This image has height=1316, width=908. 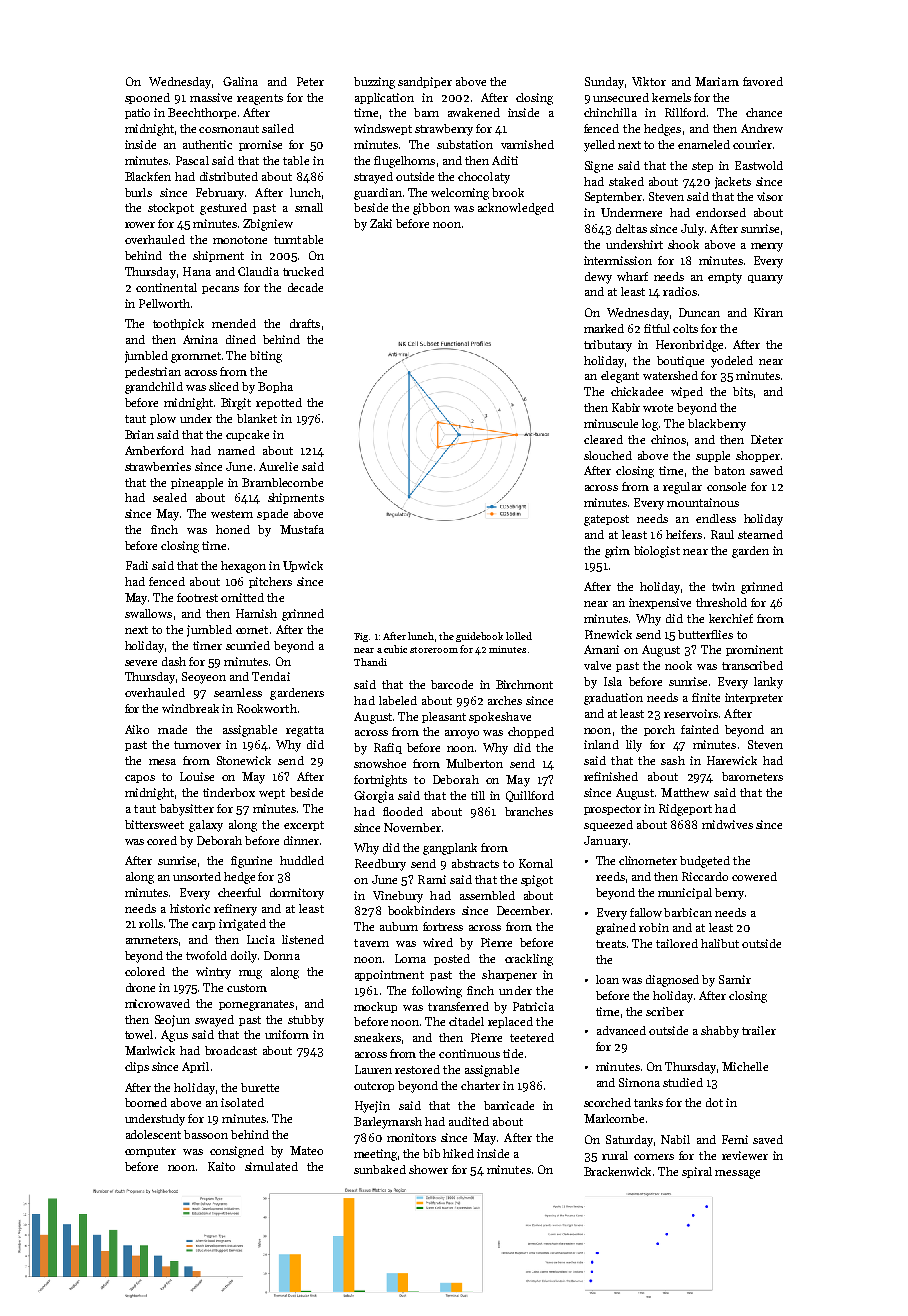 What do you see at coordinates (444, 717) in the image?
I see `pleasant` at bounding box center [444, 717].
